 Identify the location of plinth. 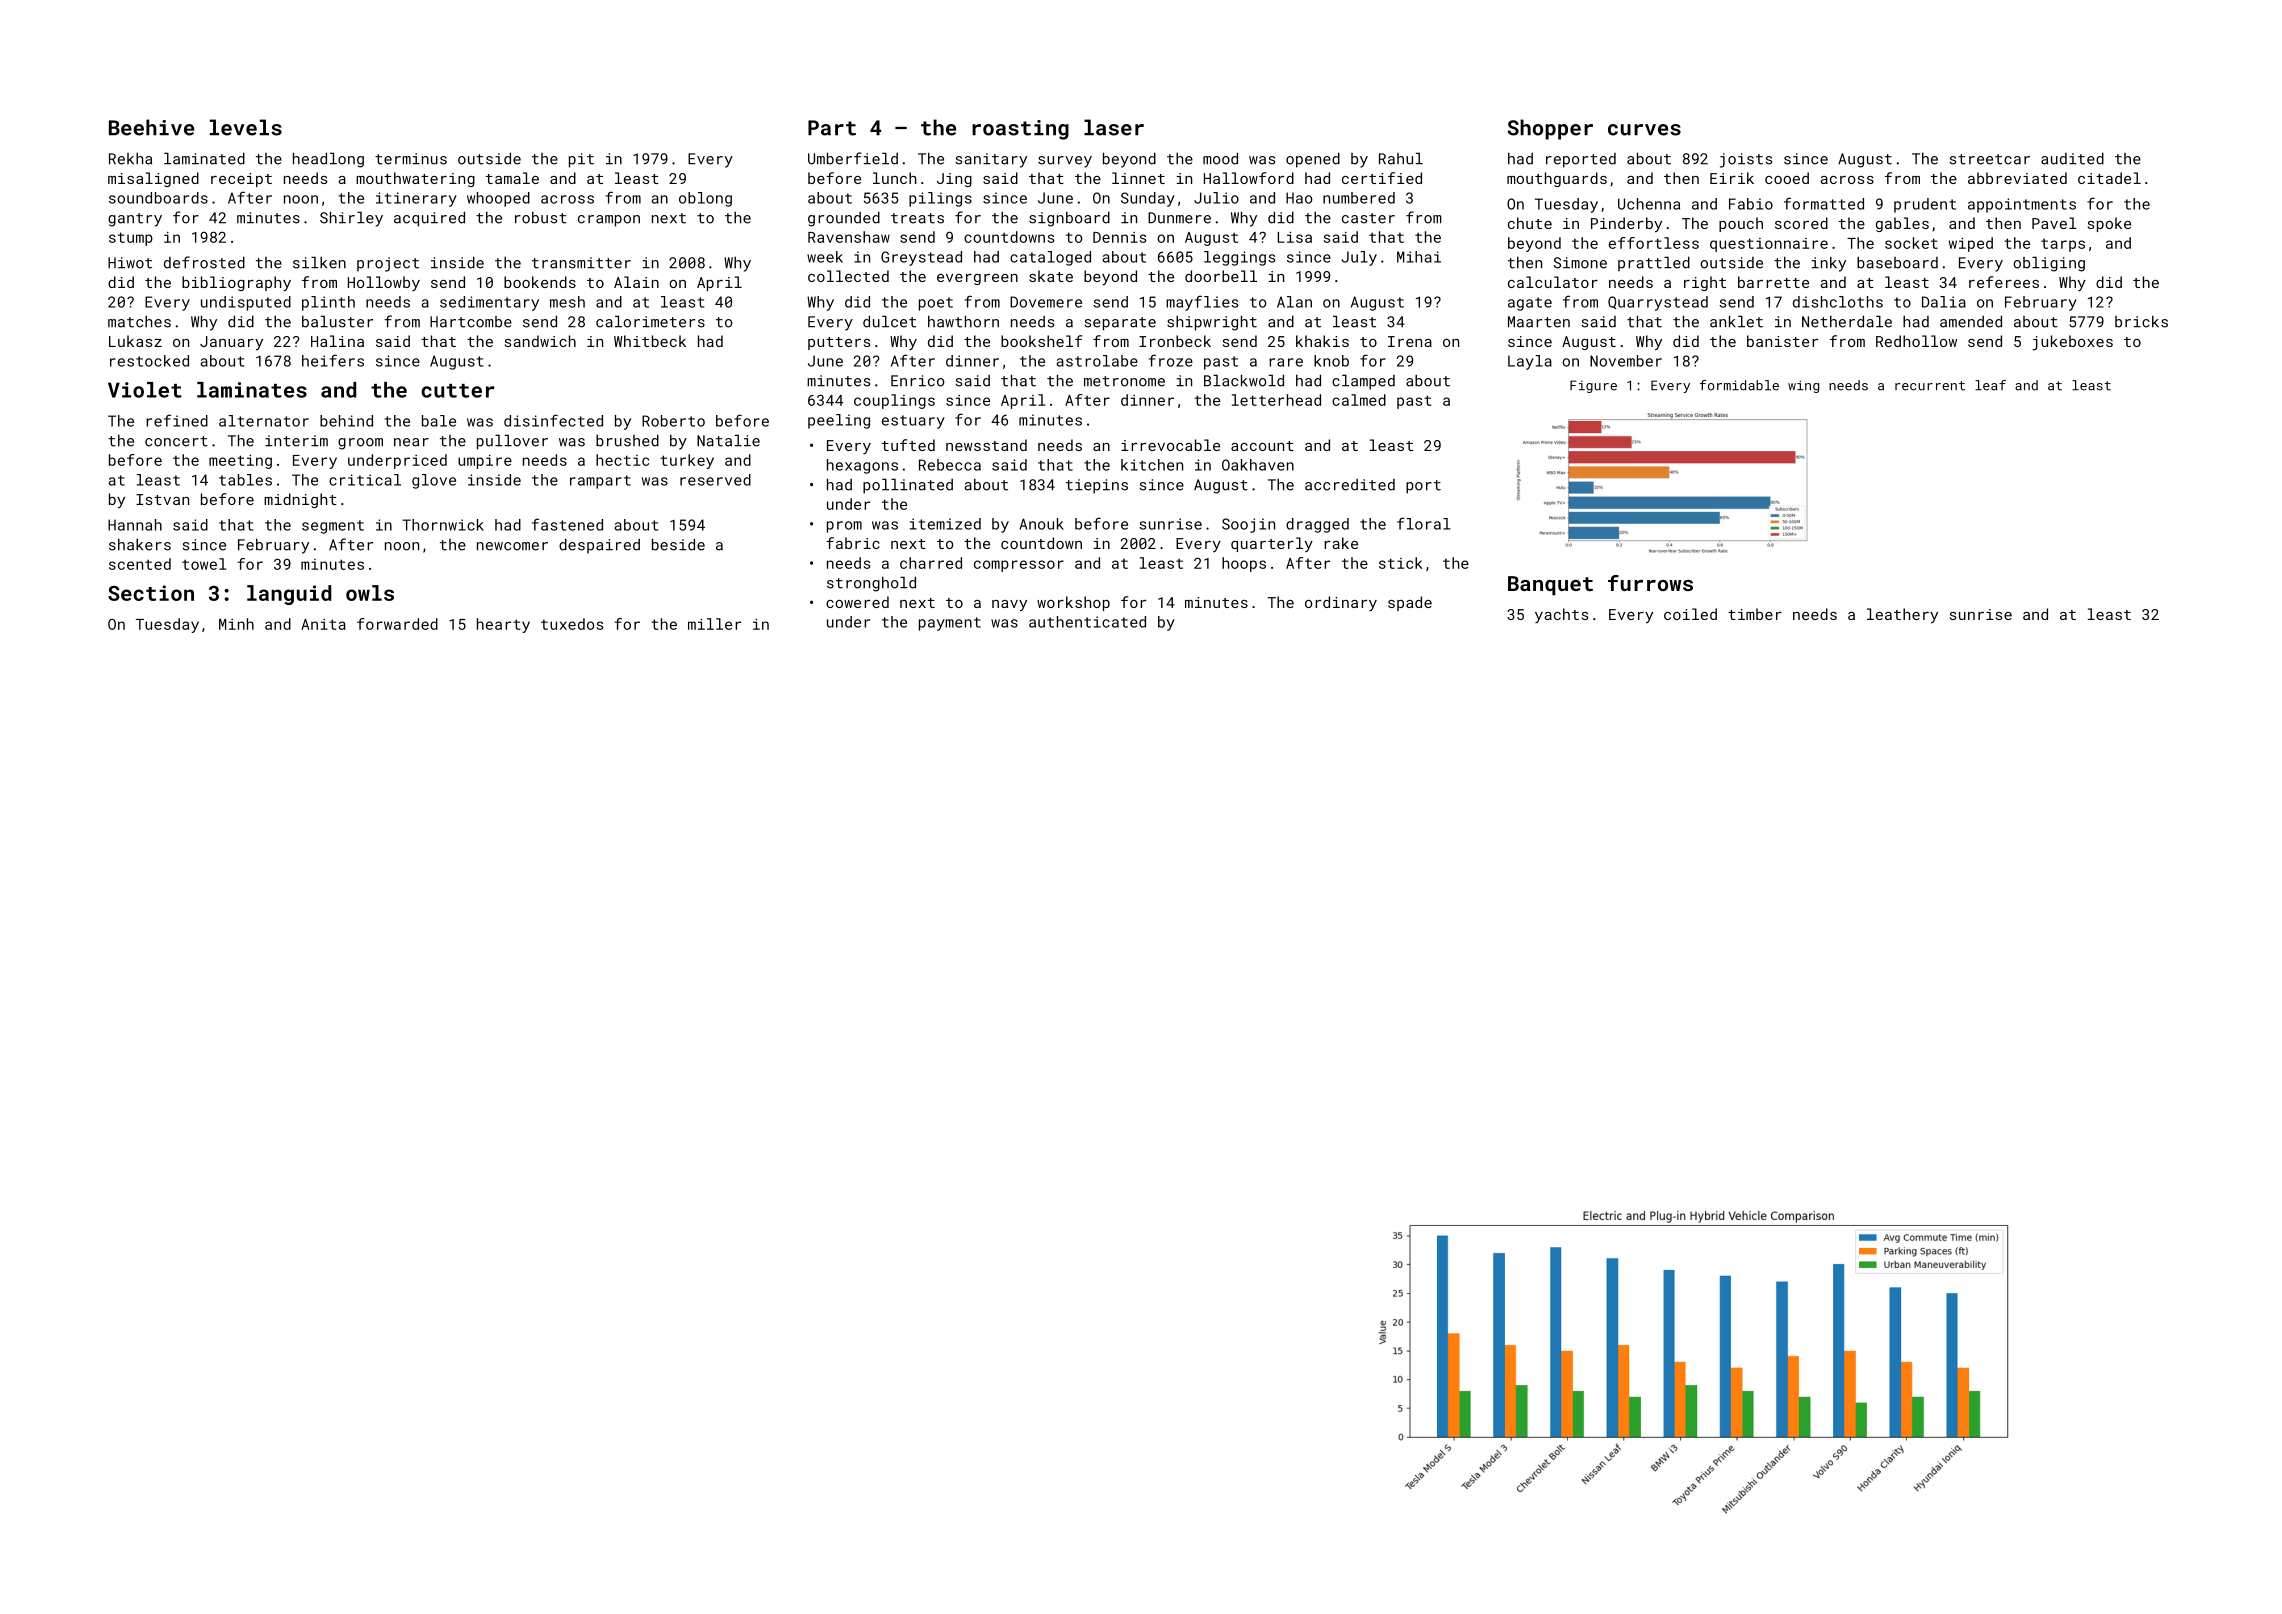
(328, 303).
